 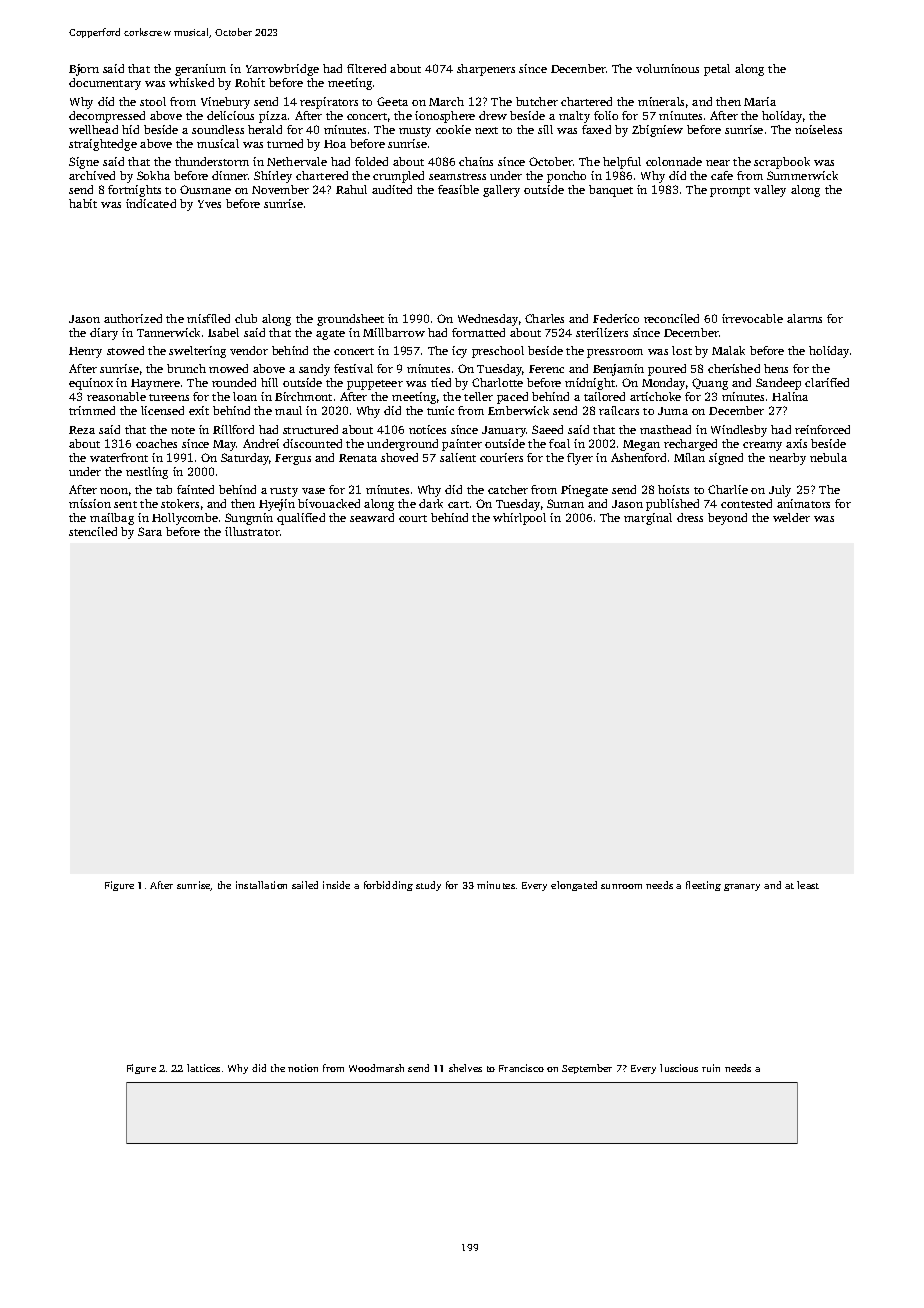 What do you see at coordinates (465, 1068) in the image?
I see `shelves` at bounding box center [465, 1068].
